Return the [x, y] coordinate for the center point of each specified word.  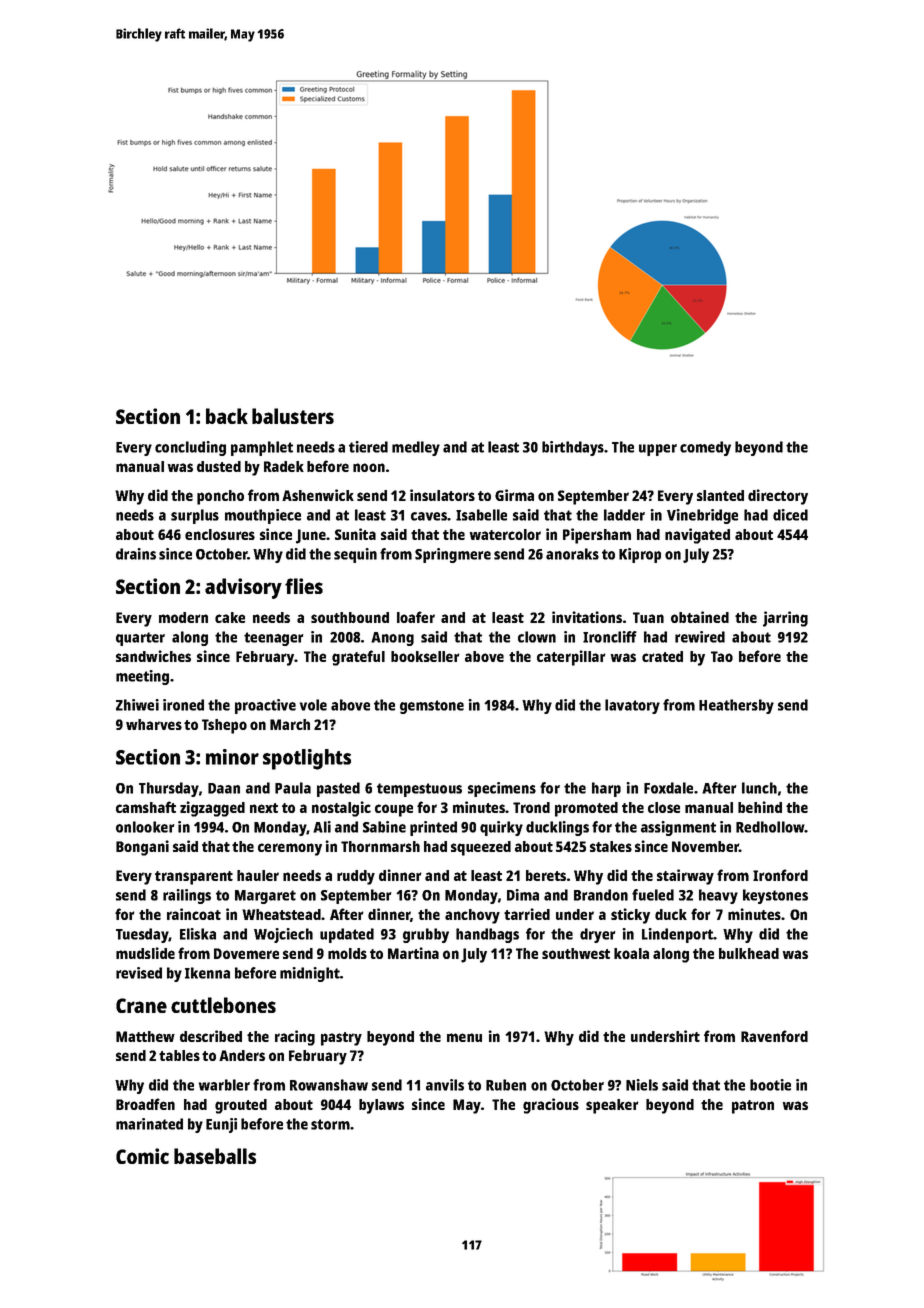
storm [330, 1124]
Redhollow [770, 827]
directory [778, 497]
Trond [531, 807]
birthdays [573, 448]
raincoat [194, 914]
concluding [190, 448]
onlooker [145, 827]
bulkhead [749, 953]
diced [790, 515]
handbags [487, 935]
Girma [514, 495]
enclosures [220, 534]
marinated [149, 1124]
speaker [612, 1106]
